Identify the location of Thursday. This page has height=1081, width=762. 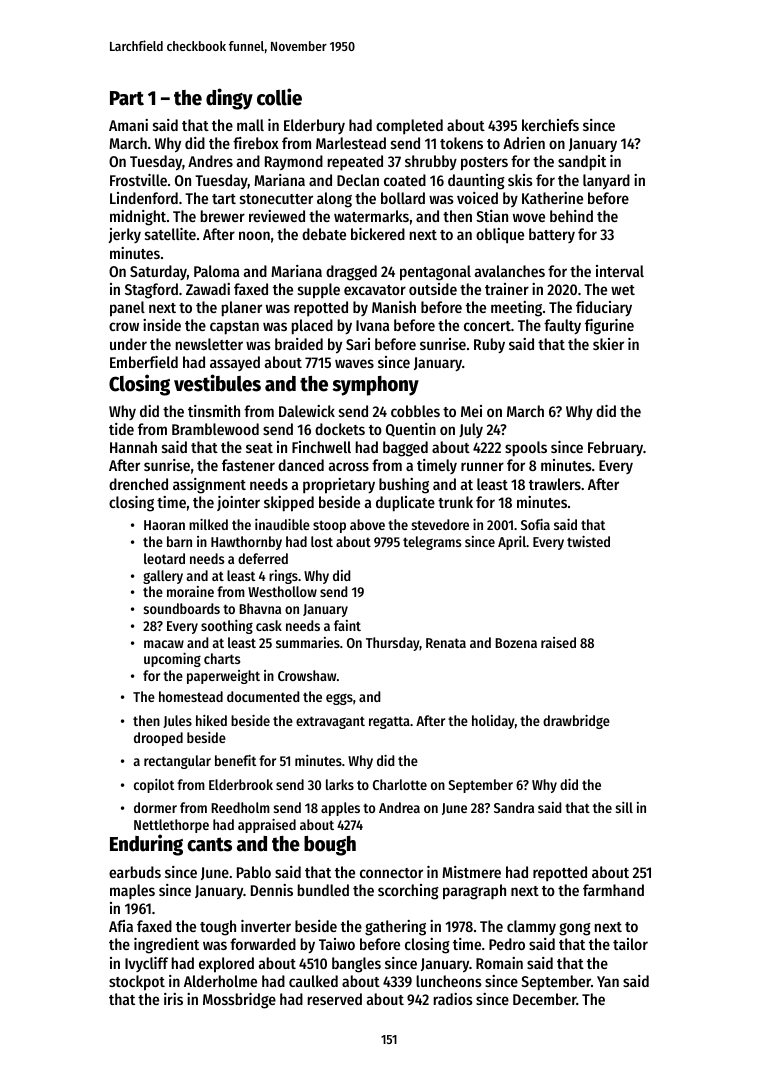
(393, 644).
